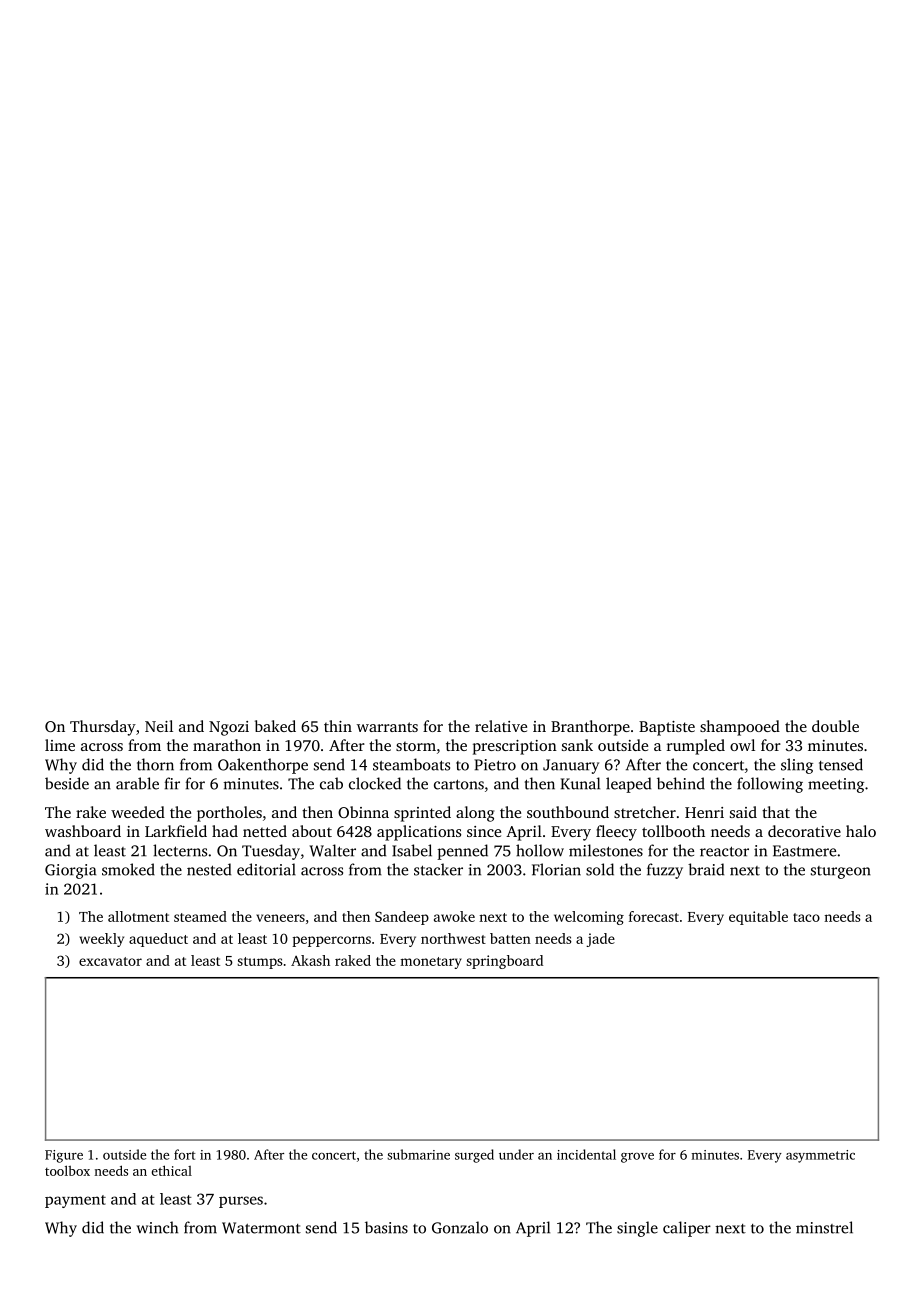 The image size is (924, 1308). I want to click on fort, so click(185, 1154).
